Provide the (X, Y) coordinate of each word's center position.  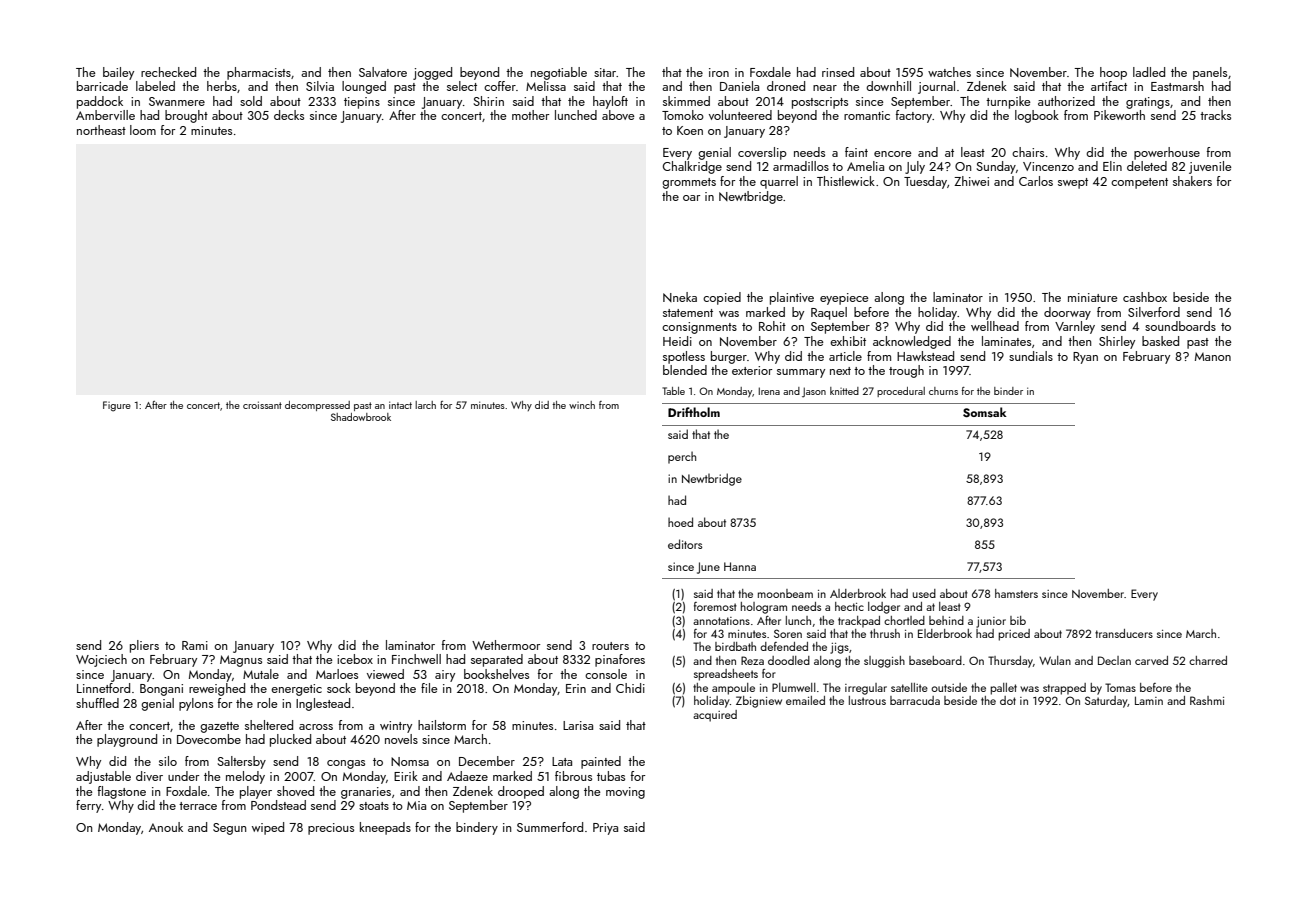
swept (1073, 183)
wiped (268, 828)
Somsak (985, 412)
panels (1210, 73)
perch (682, 457)
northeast (101, 130)
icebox (355, 659)
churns (943, 391)
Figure (117, 406)
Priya (605, 829)
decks (289, 115)
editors (685, 544)
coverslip (762, 153)
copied (722, 298)
